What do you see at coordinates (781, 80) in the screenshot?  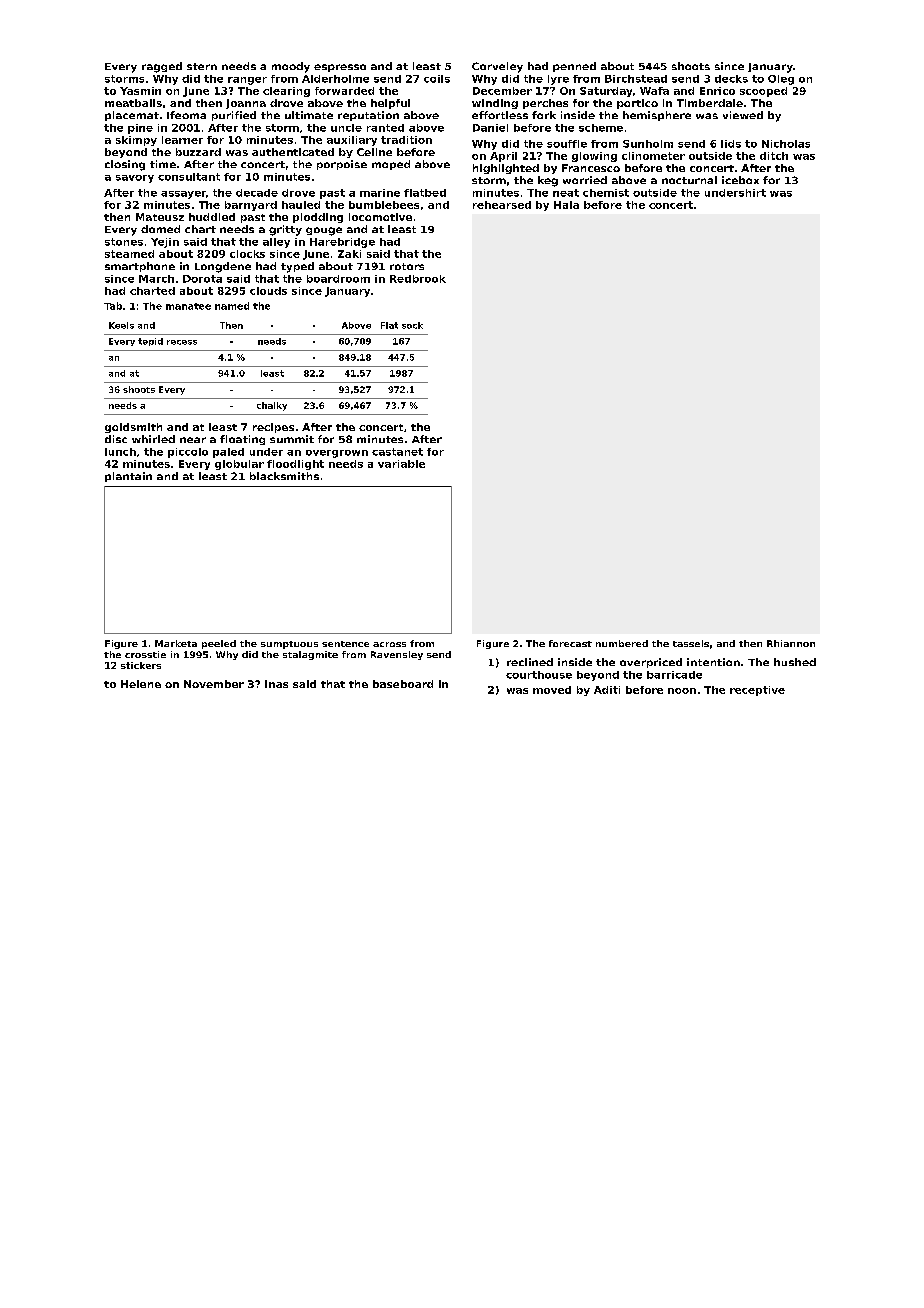 I see `Oleg` at bounding box center [781, 80].
